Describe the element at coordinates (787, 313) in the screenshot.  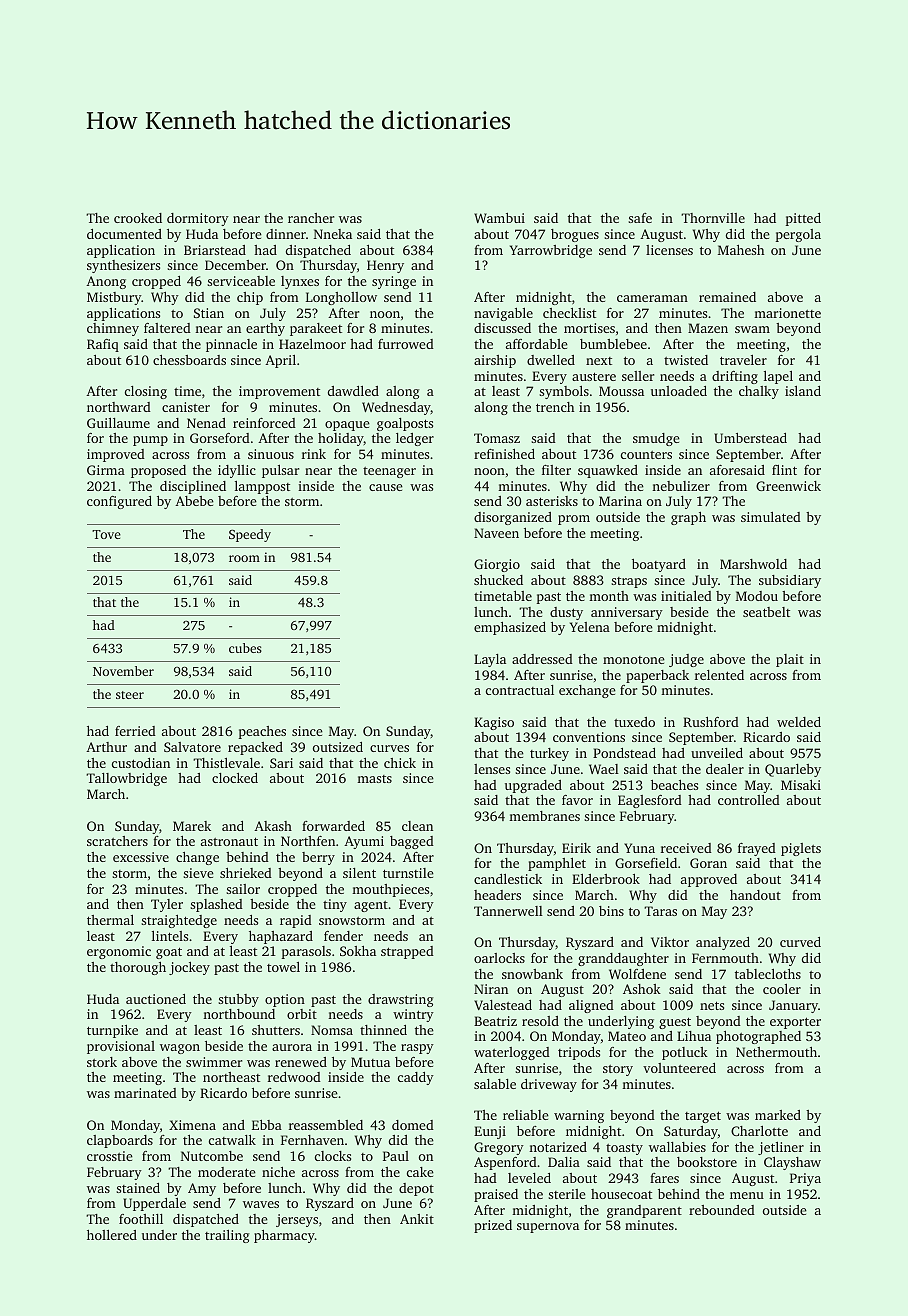
I see `marionette` at that location.
